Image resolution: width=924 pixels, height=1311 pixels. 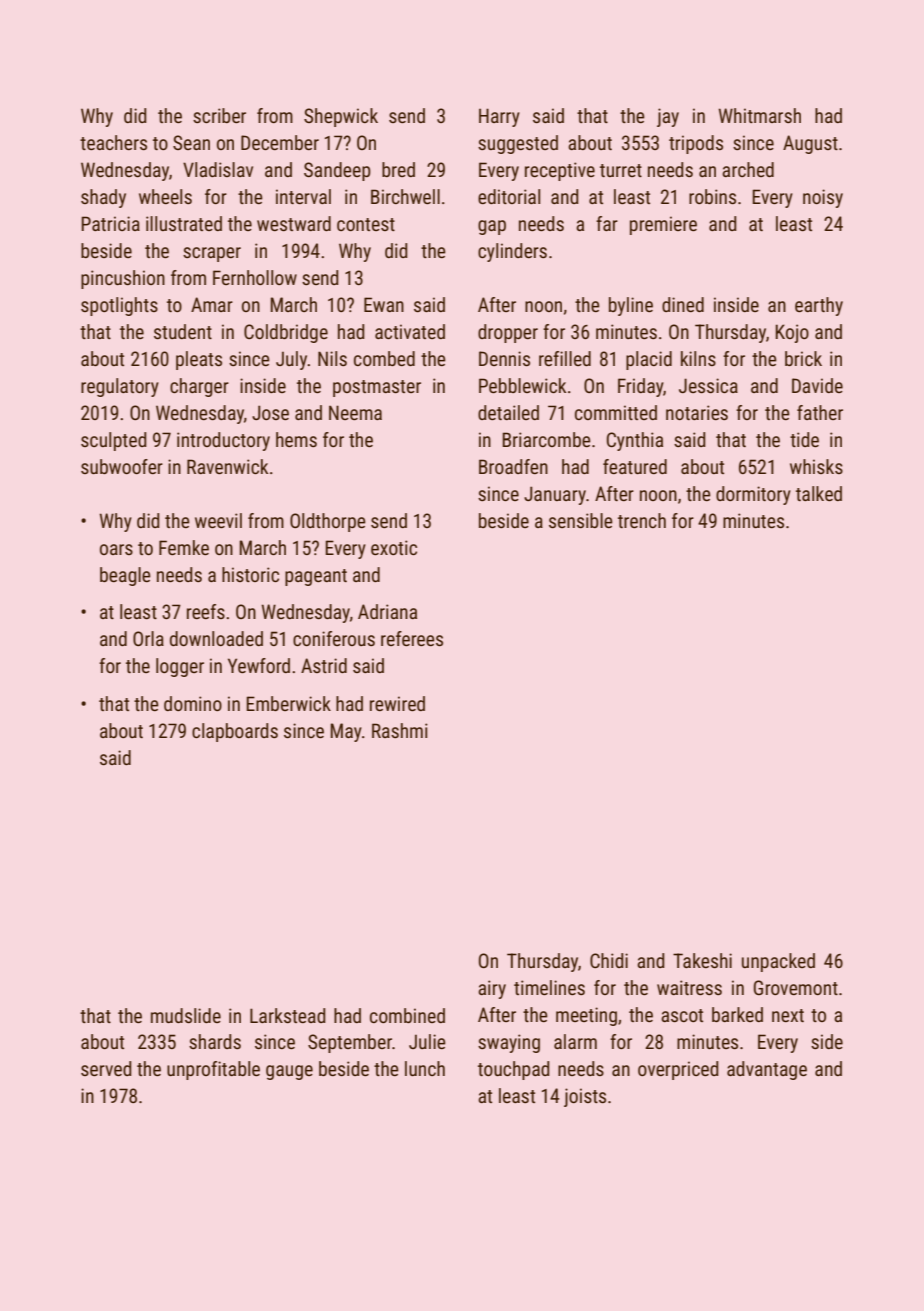 What do you see at coordinates (186, 1015) in the page?
I see `mudslide` at bounding box center [186, 1015].
